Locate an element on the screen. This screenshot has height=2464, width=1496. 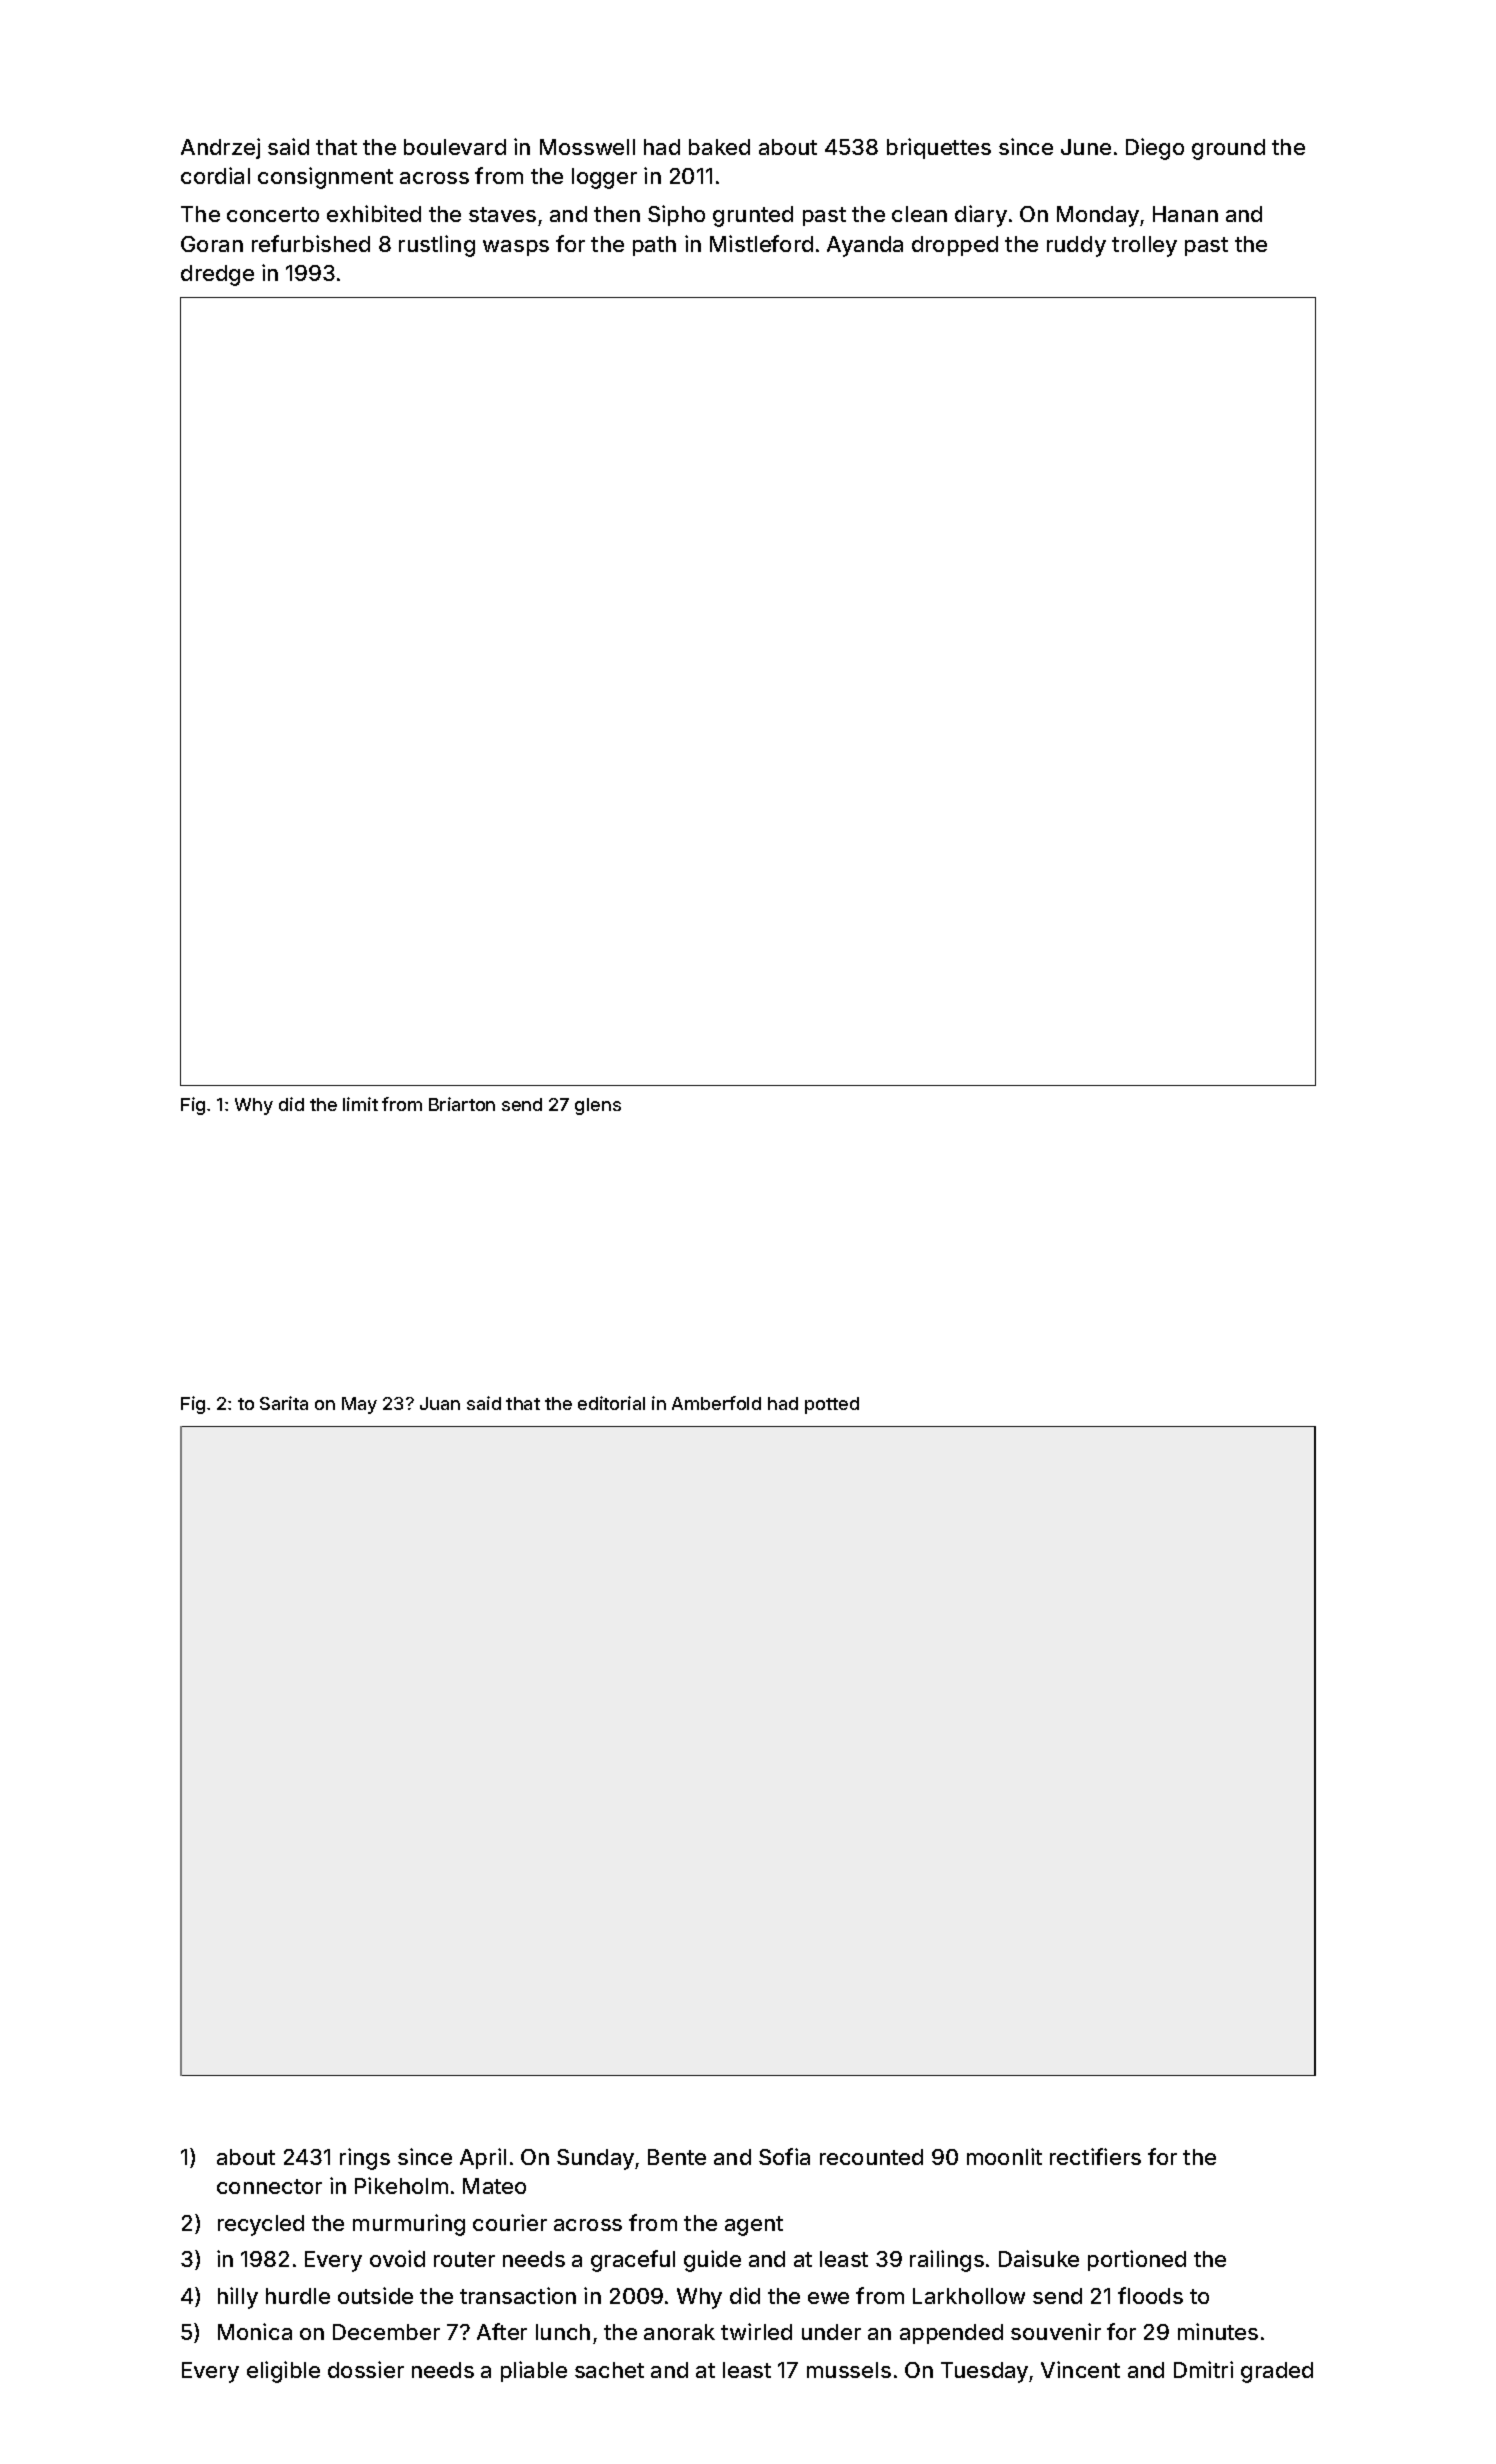
editorial is located at coordinates (611, 1403).
